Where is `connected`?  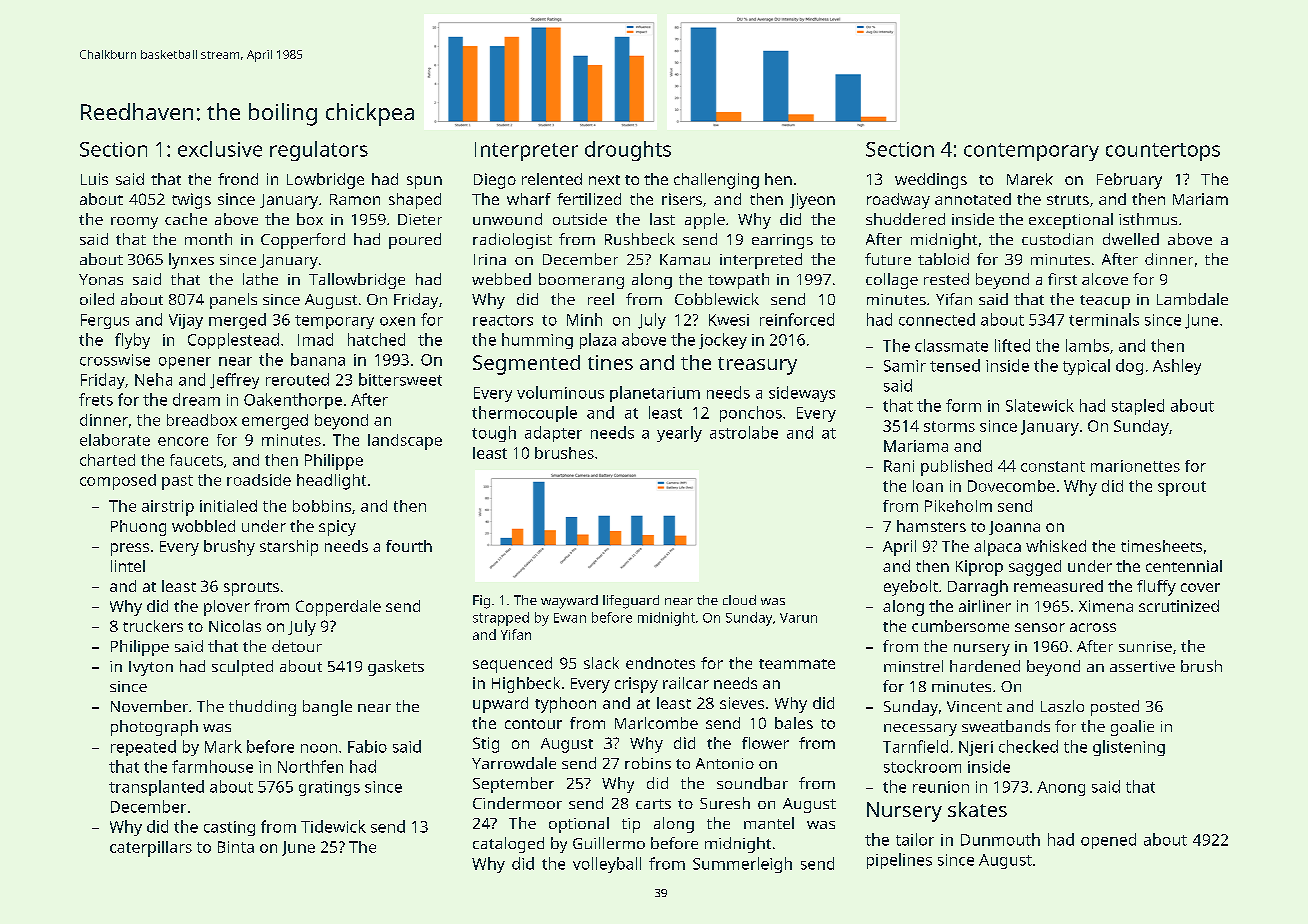
connected is located at coordinates (937, 319).
